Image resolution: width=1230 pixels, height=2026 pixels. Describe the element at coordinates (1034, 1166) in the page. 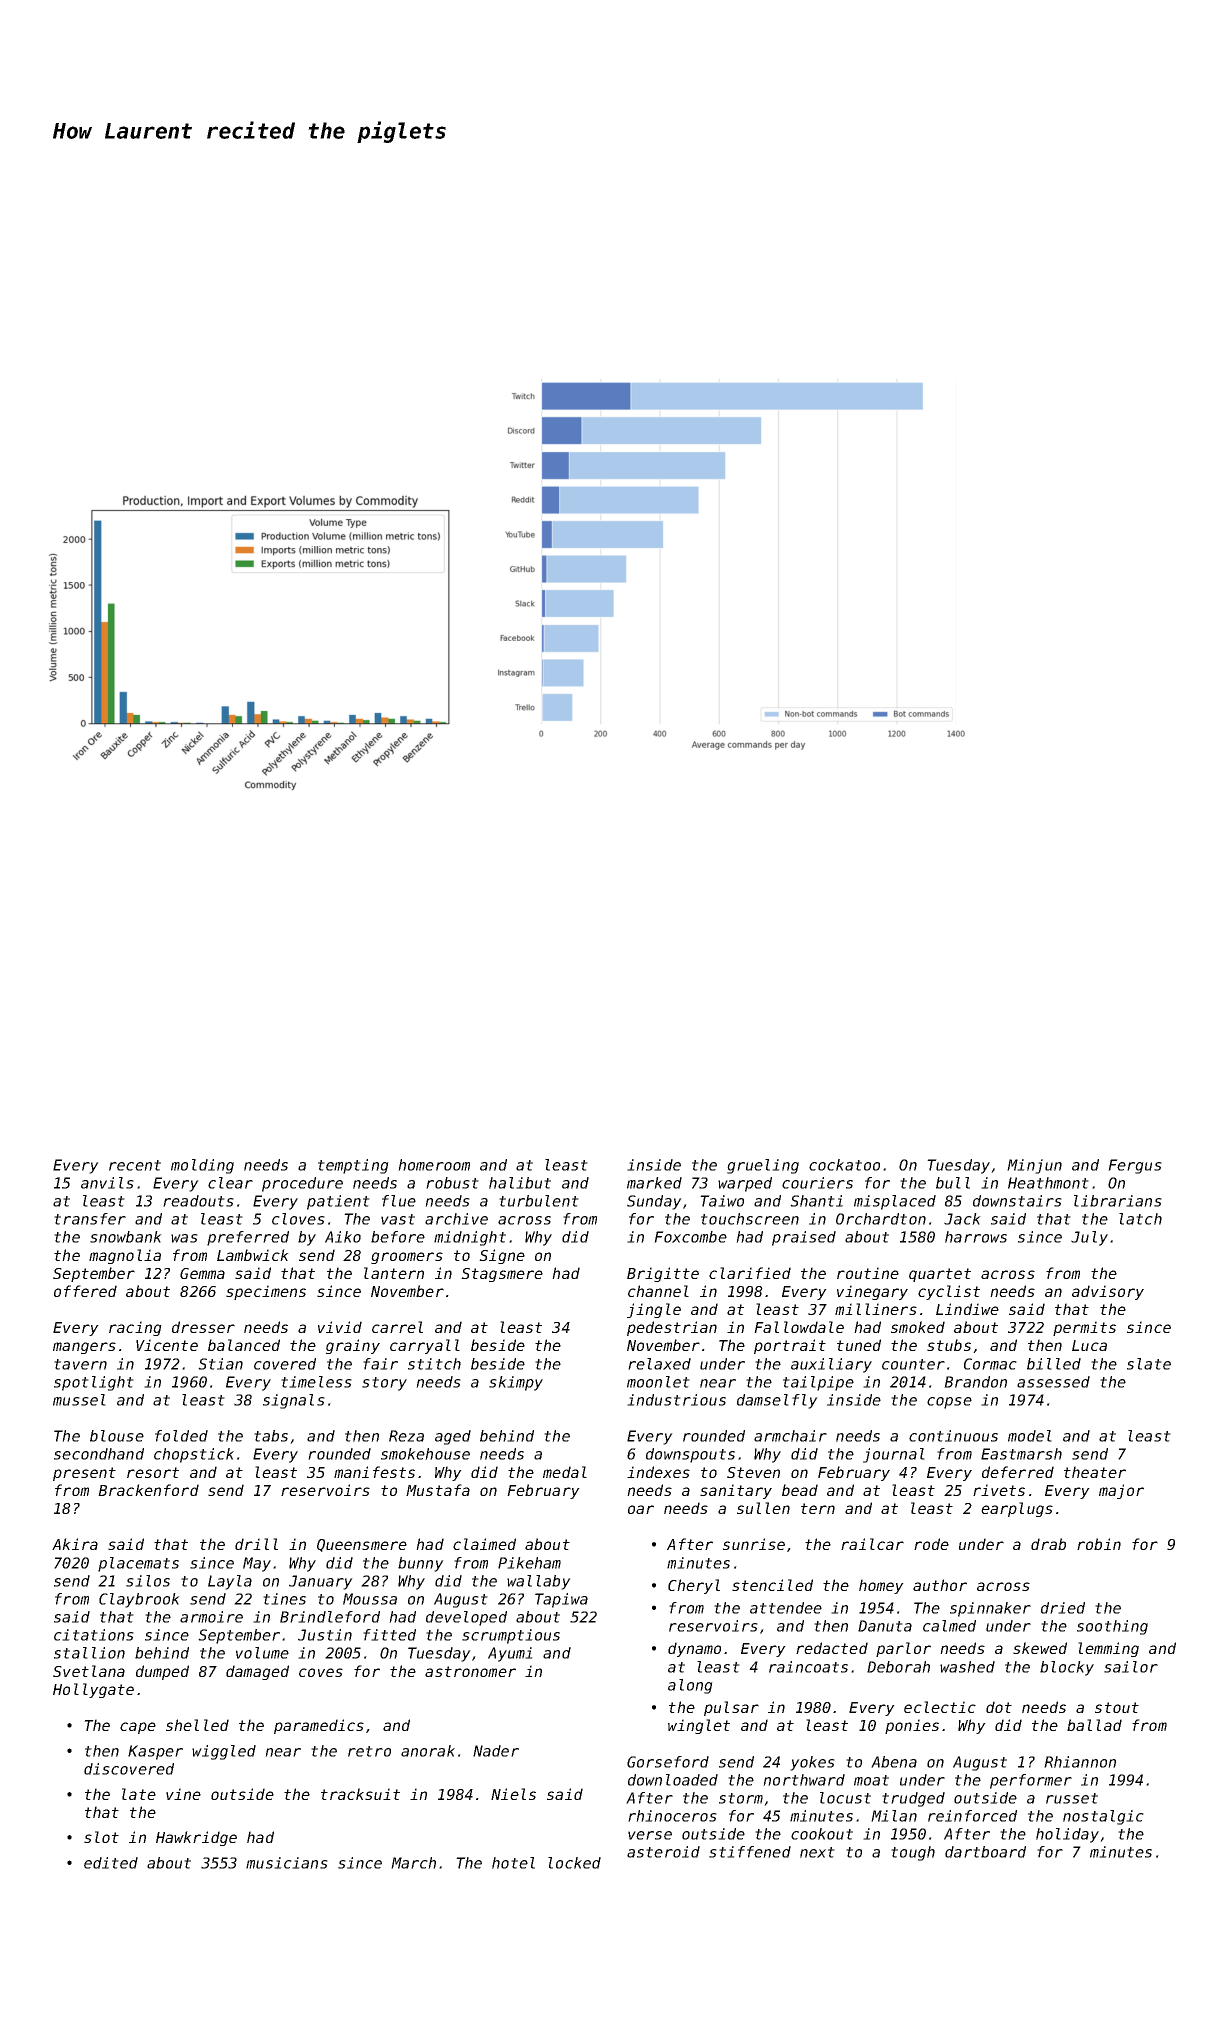

I see `Minjun` at that location.
